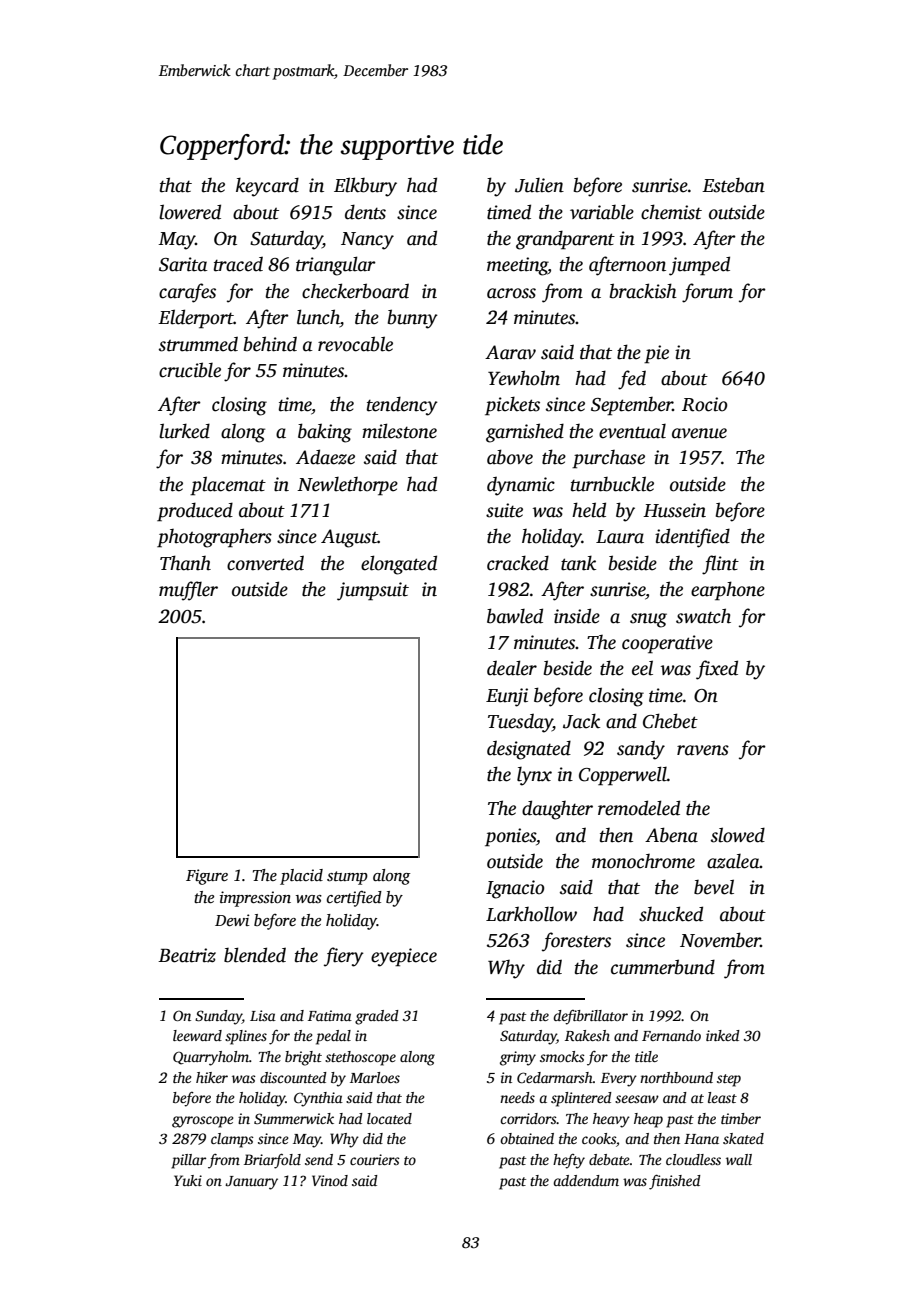  I want to click on Figure, so click(207, 877).
